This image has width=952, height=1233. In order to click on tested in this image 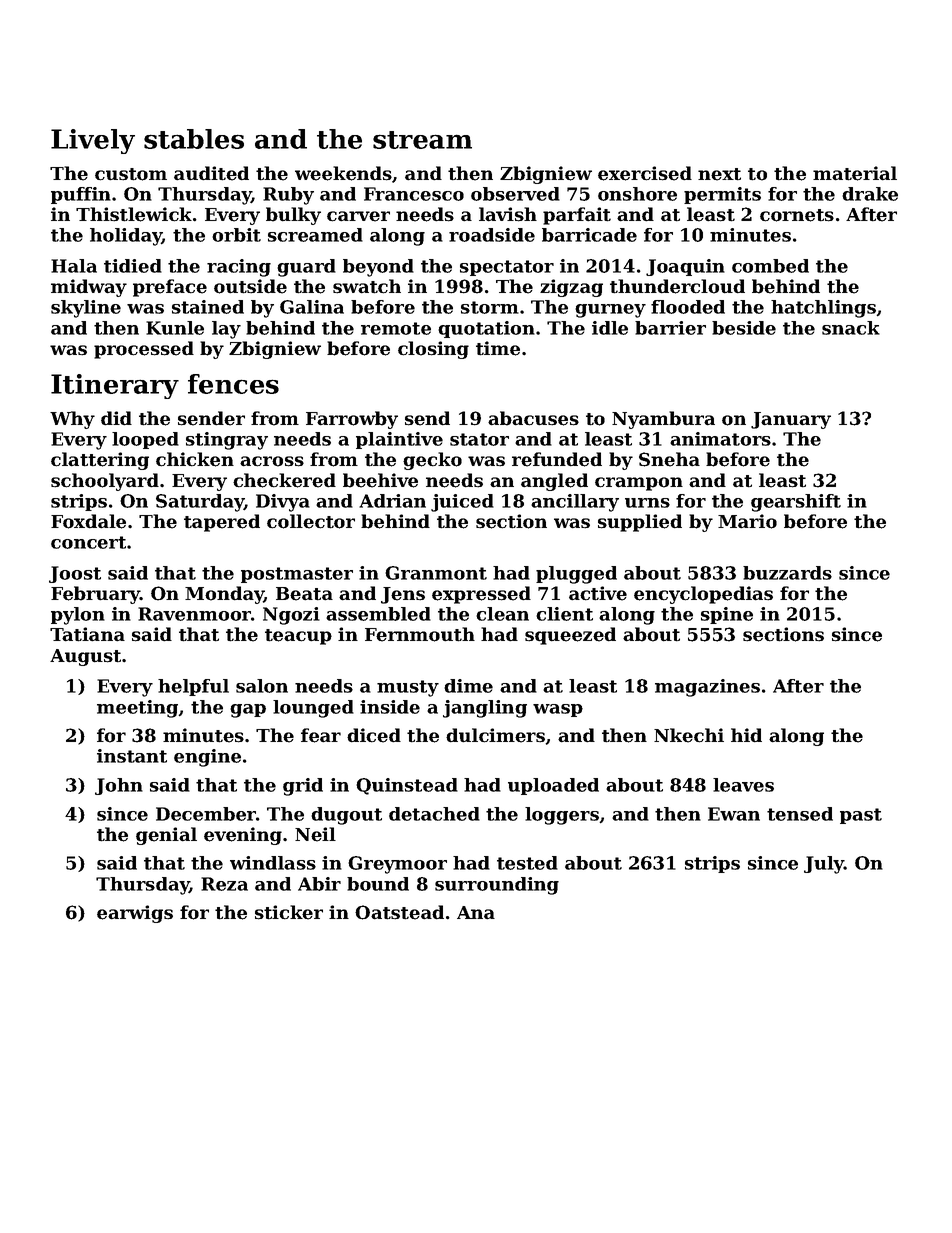, I will do `click(527, 863)`.
